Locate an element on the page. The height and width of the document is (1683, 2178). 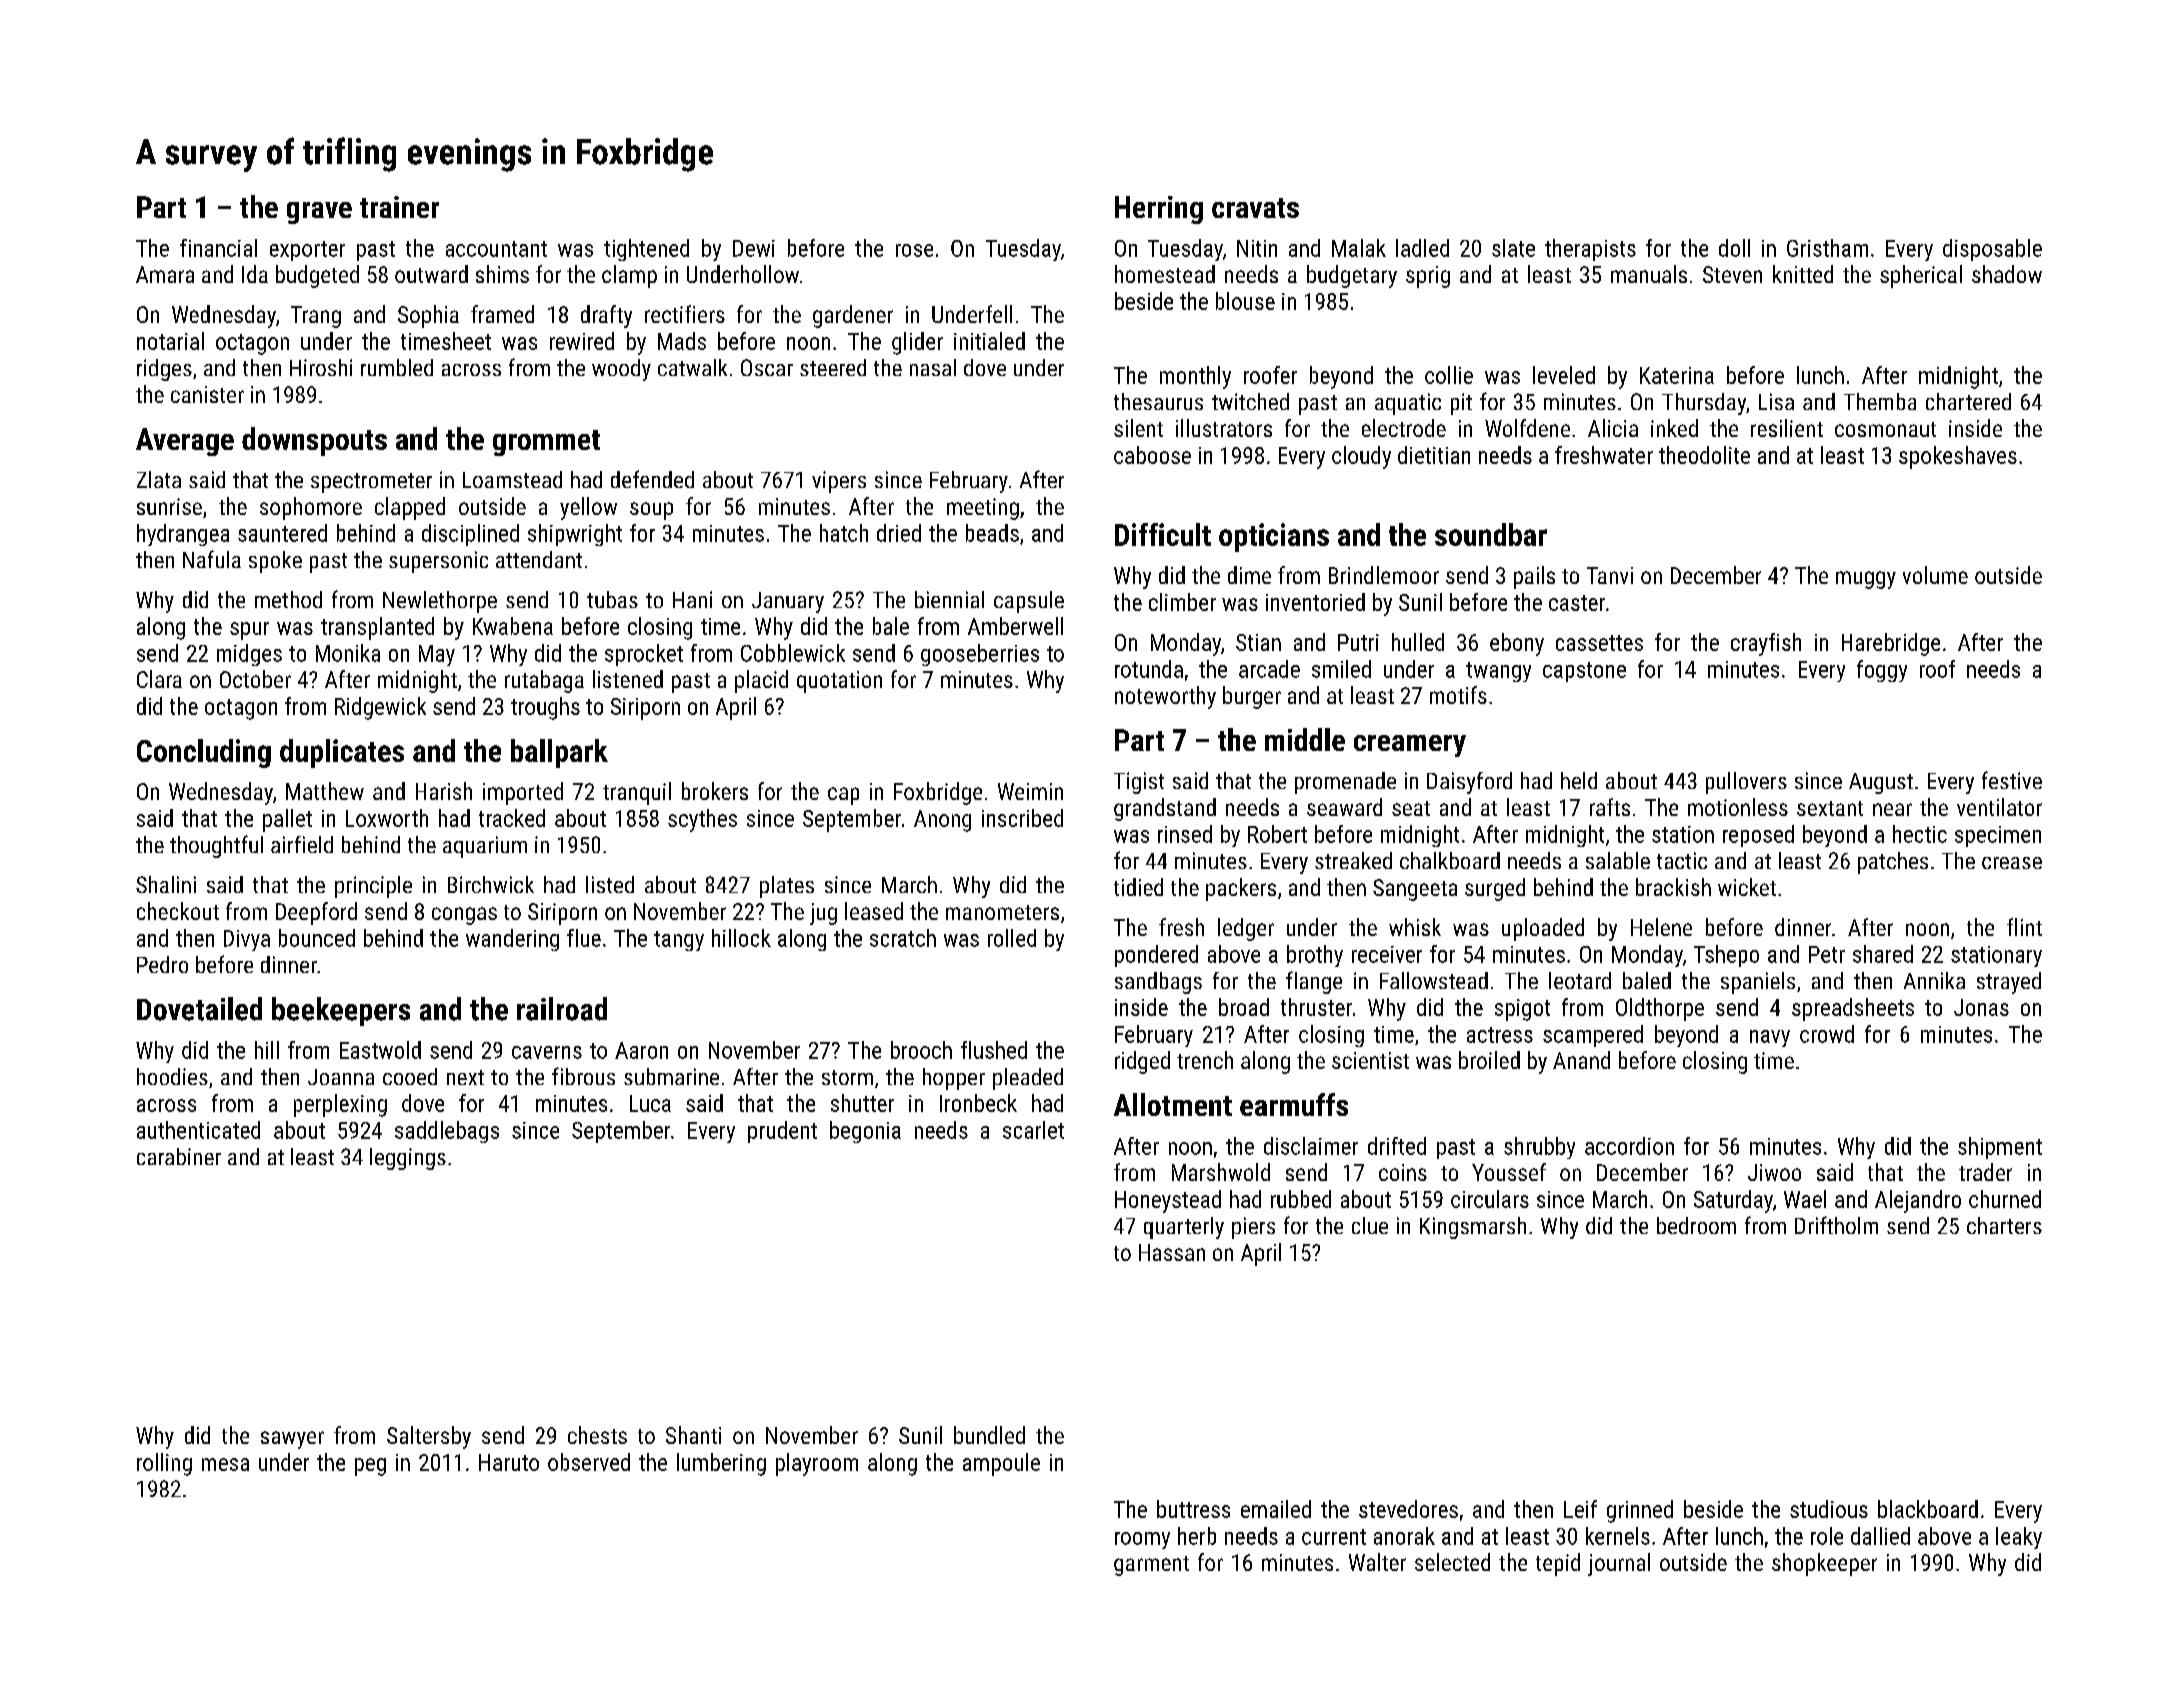
storm is located at coordinates (847, 1077).
